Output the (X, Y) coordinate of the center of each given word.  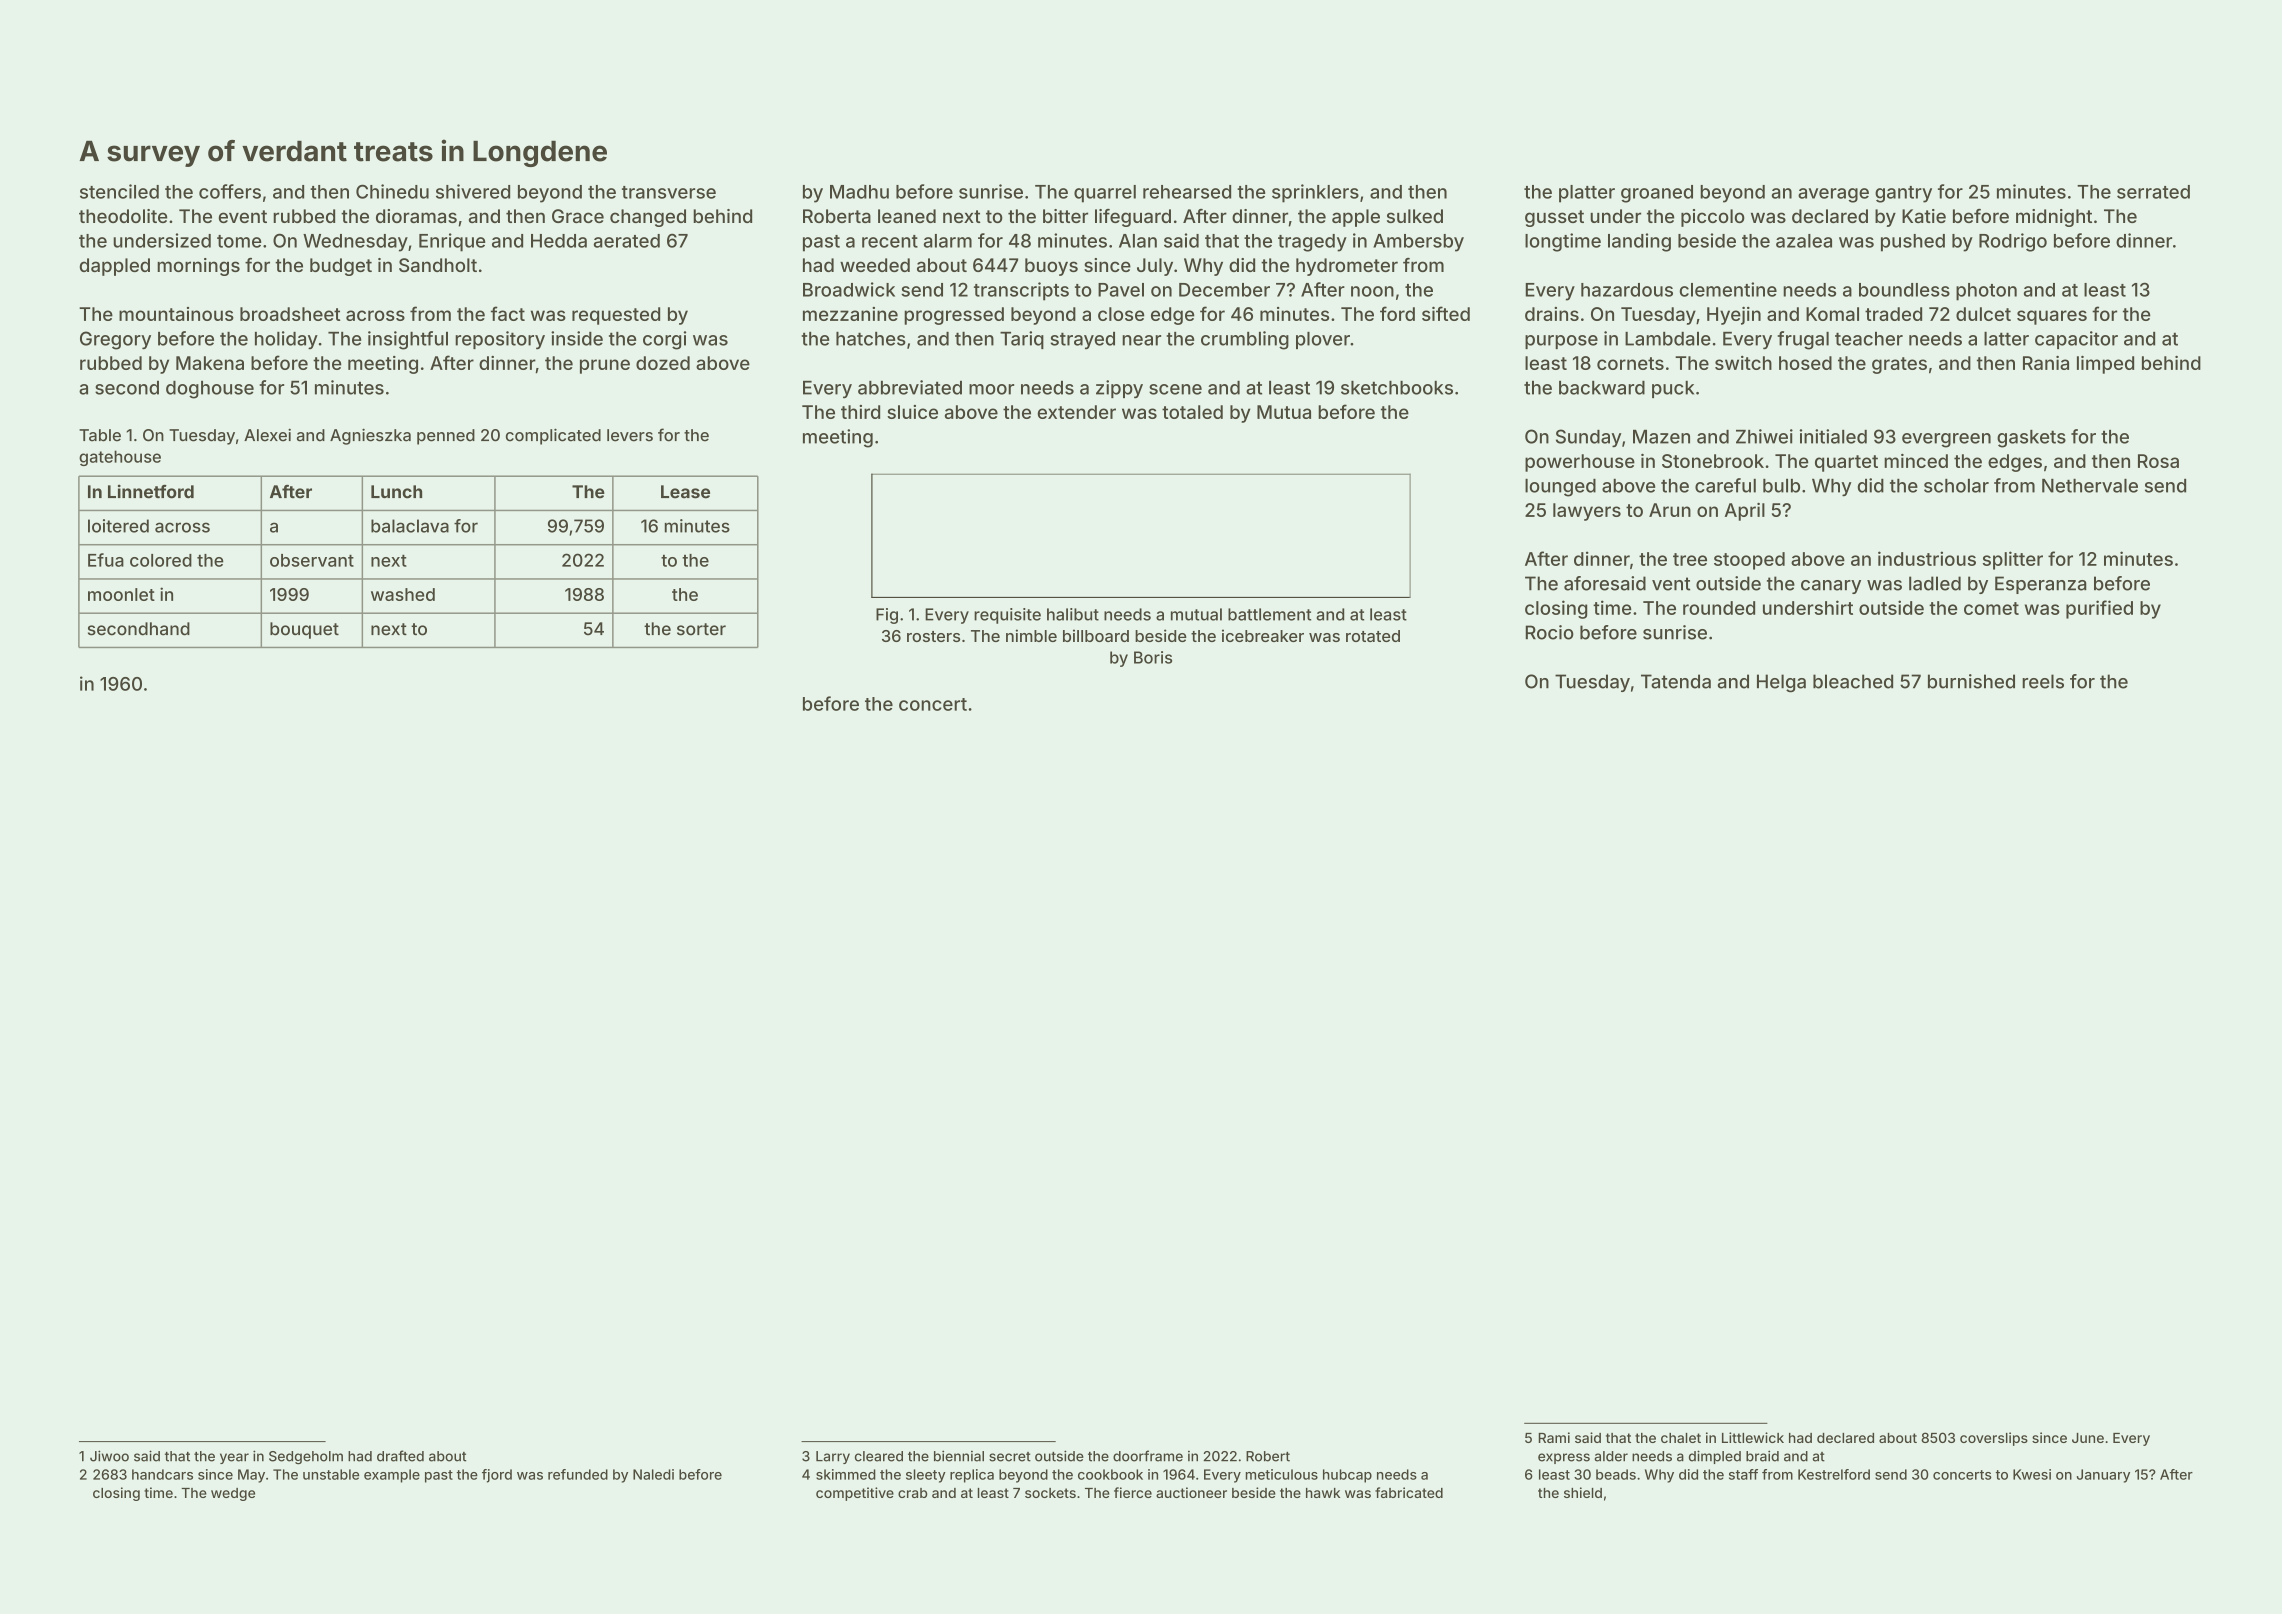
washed (403, 594)
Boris (1153, 657)
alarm (948, 241)
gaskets (2031, 439)
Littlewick (1753, 1437)
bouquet (304, 630)
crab (912, 1493)
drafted (400, 1456)
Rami (1554, 1437)
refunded (578, 1474)
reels (2043, 681)
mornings (198, 267)
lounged (1560, 488)
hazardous (1627, 290)
